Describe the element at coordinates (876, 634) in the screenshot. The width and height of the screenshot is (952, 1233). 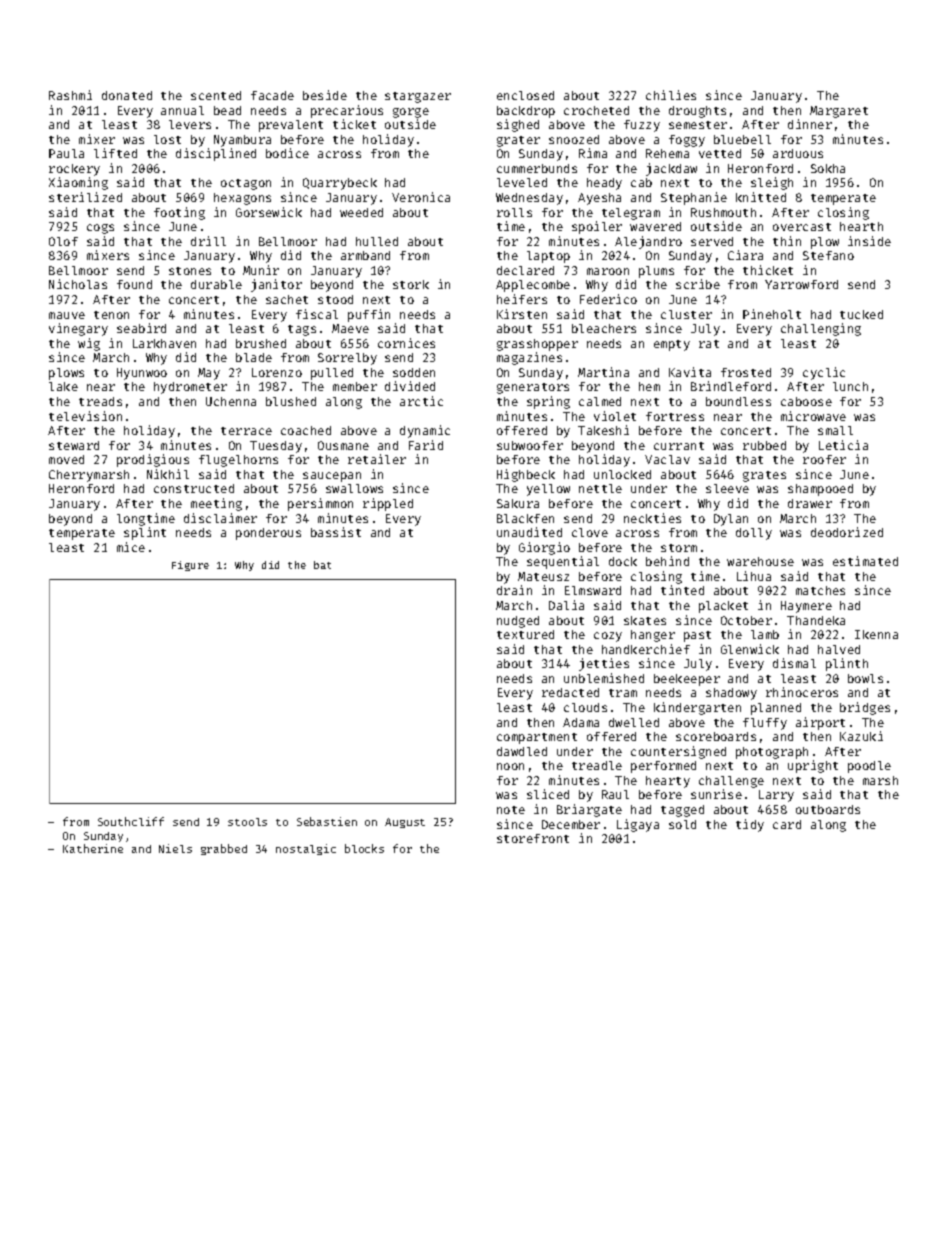
I see `Ikenna` at that location.
